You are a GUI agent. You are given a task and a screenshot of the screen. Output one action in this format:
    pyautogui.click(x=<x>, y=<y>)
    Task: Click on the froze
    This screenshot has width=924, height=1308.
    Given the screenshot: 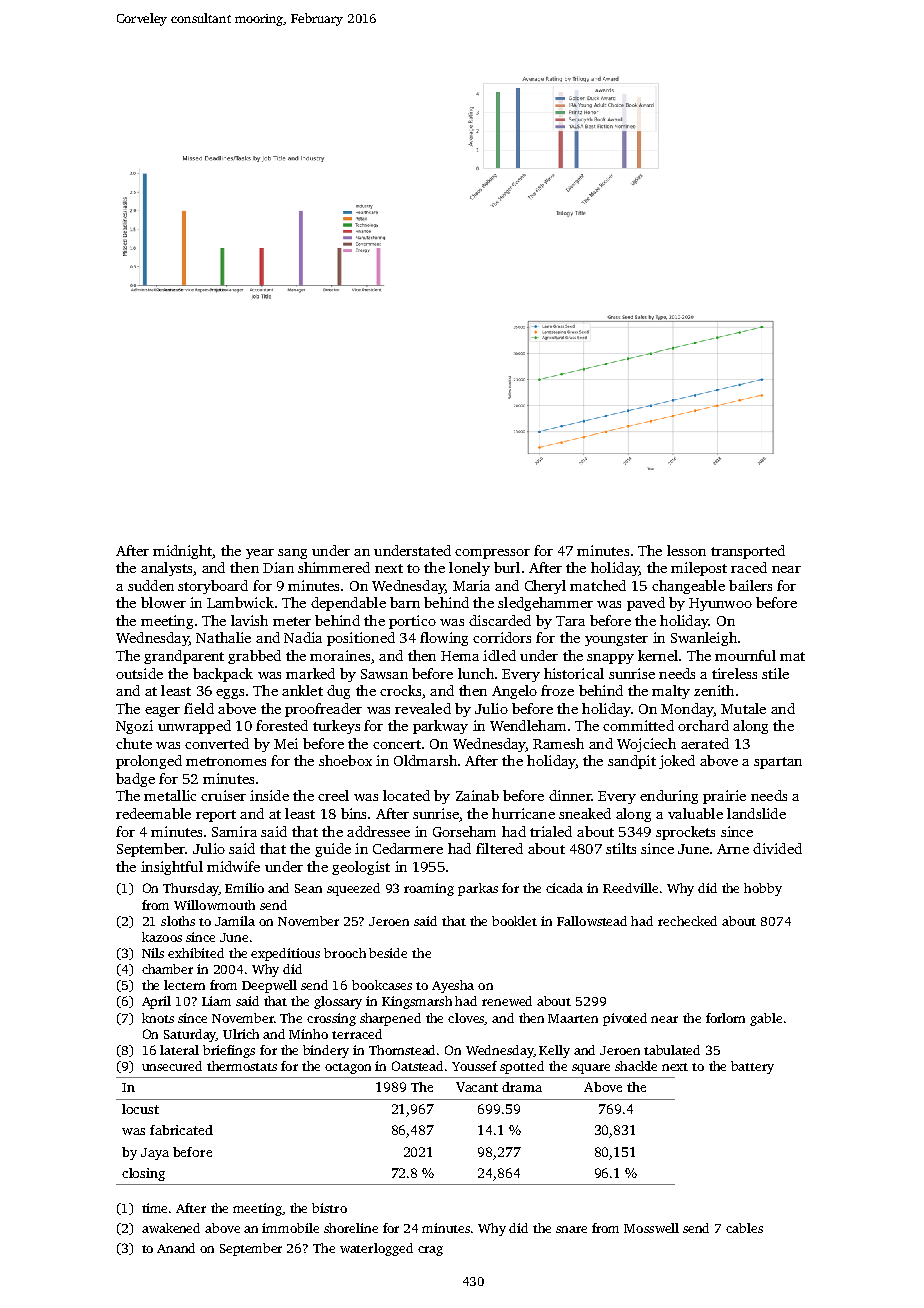 What is the action you would take?
    pyautogui.click(x=557, y=690)
